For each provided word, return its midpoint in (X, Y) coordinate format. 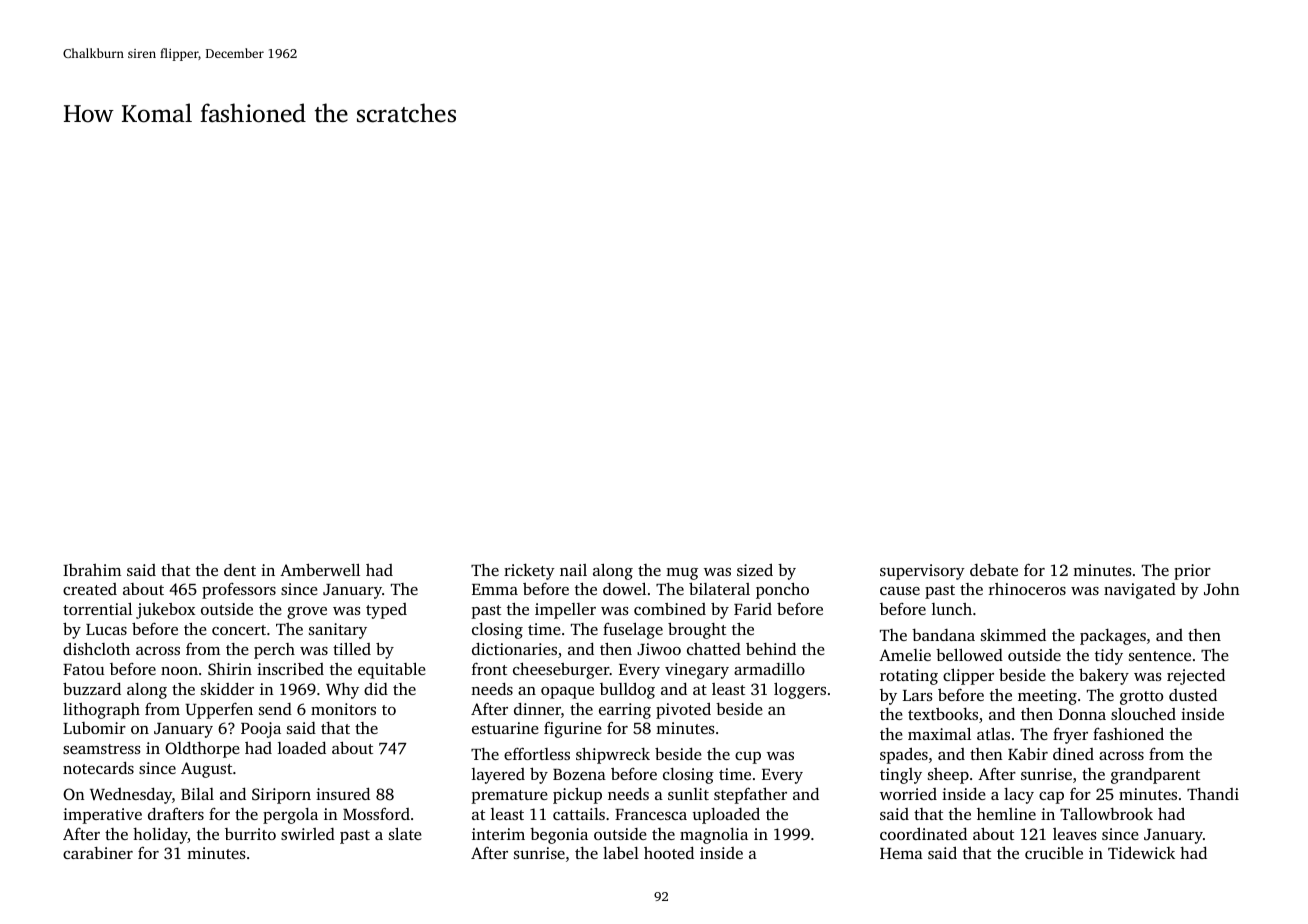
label (621, 853)
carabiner (98, 853)
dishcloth (96, 648)
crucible (1054, 853)
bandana (943, 635)
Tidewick (1141, 852)
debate (994, 570)
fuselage (633, 630)
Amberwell (320, 569)
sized (755, 569)
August (206, 770)
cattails (579, 814)
